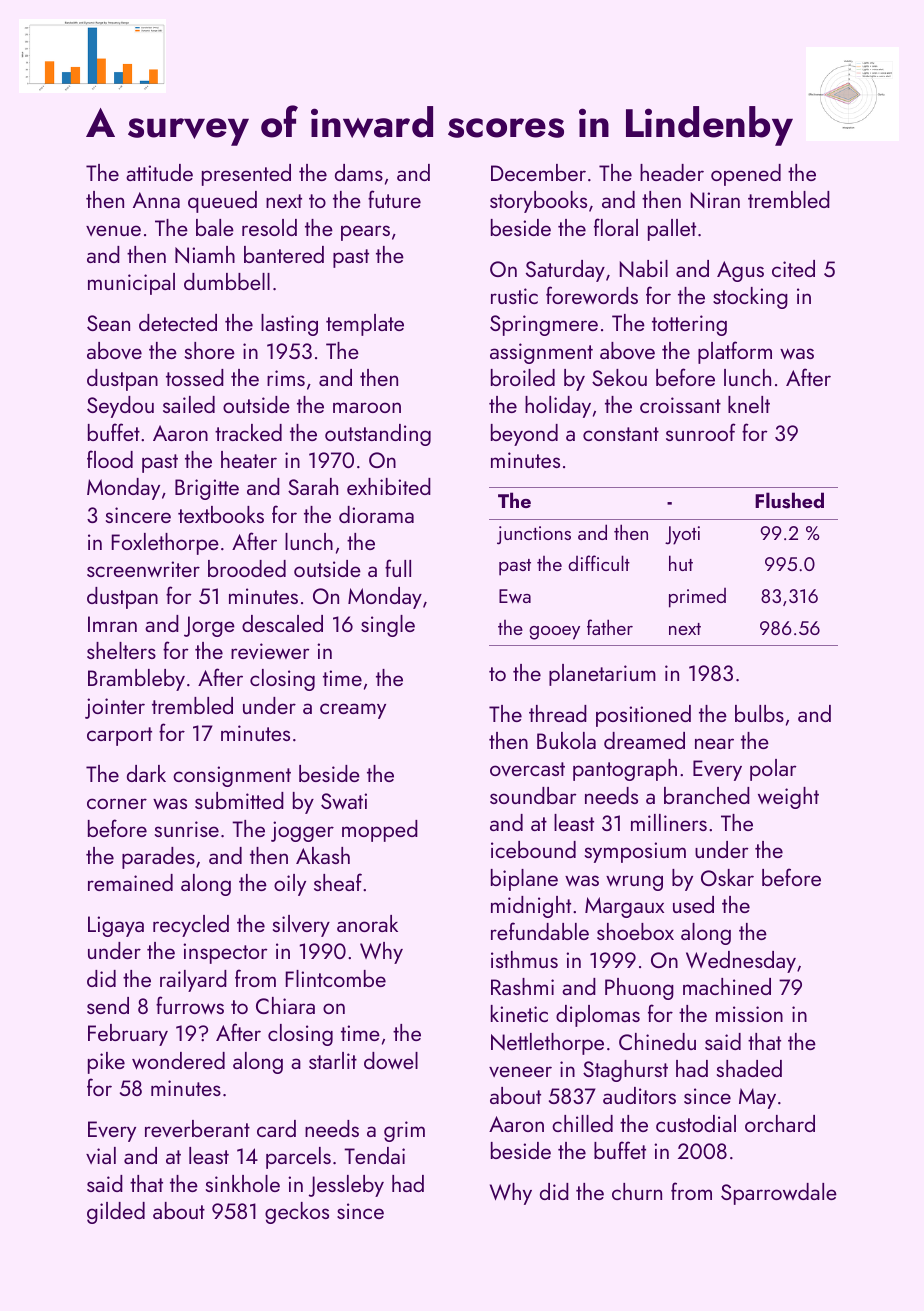 This screenshot has width=924, height=1311. Describe the element at coordinates (269, 227) in the screenshot. I see `resold` at that location.
